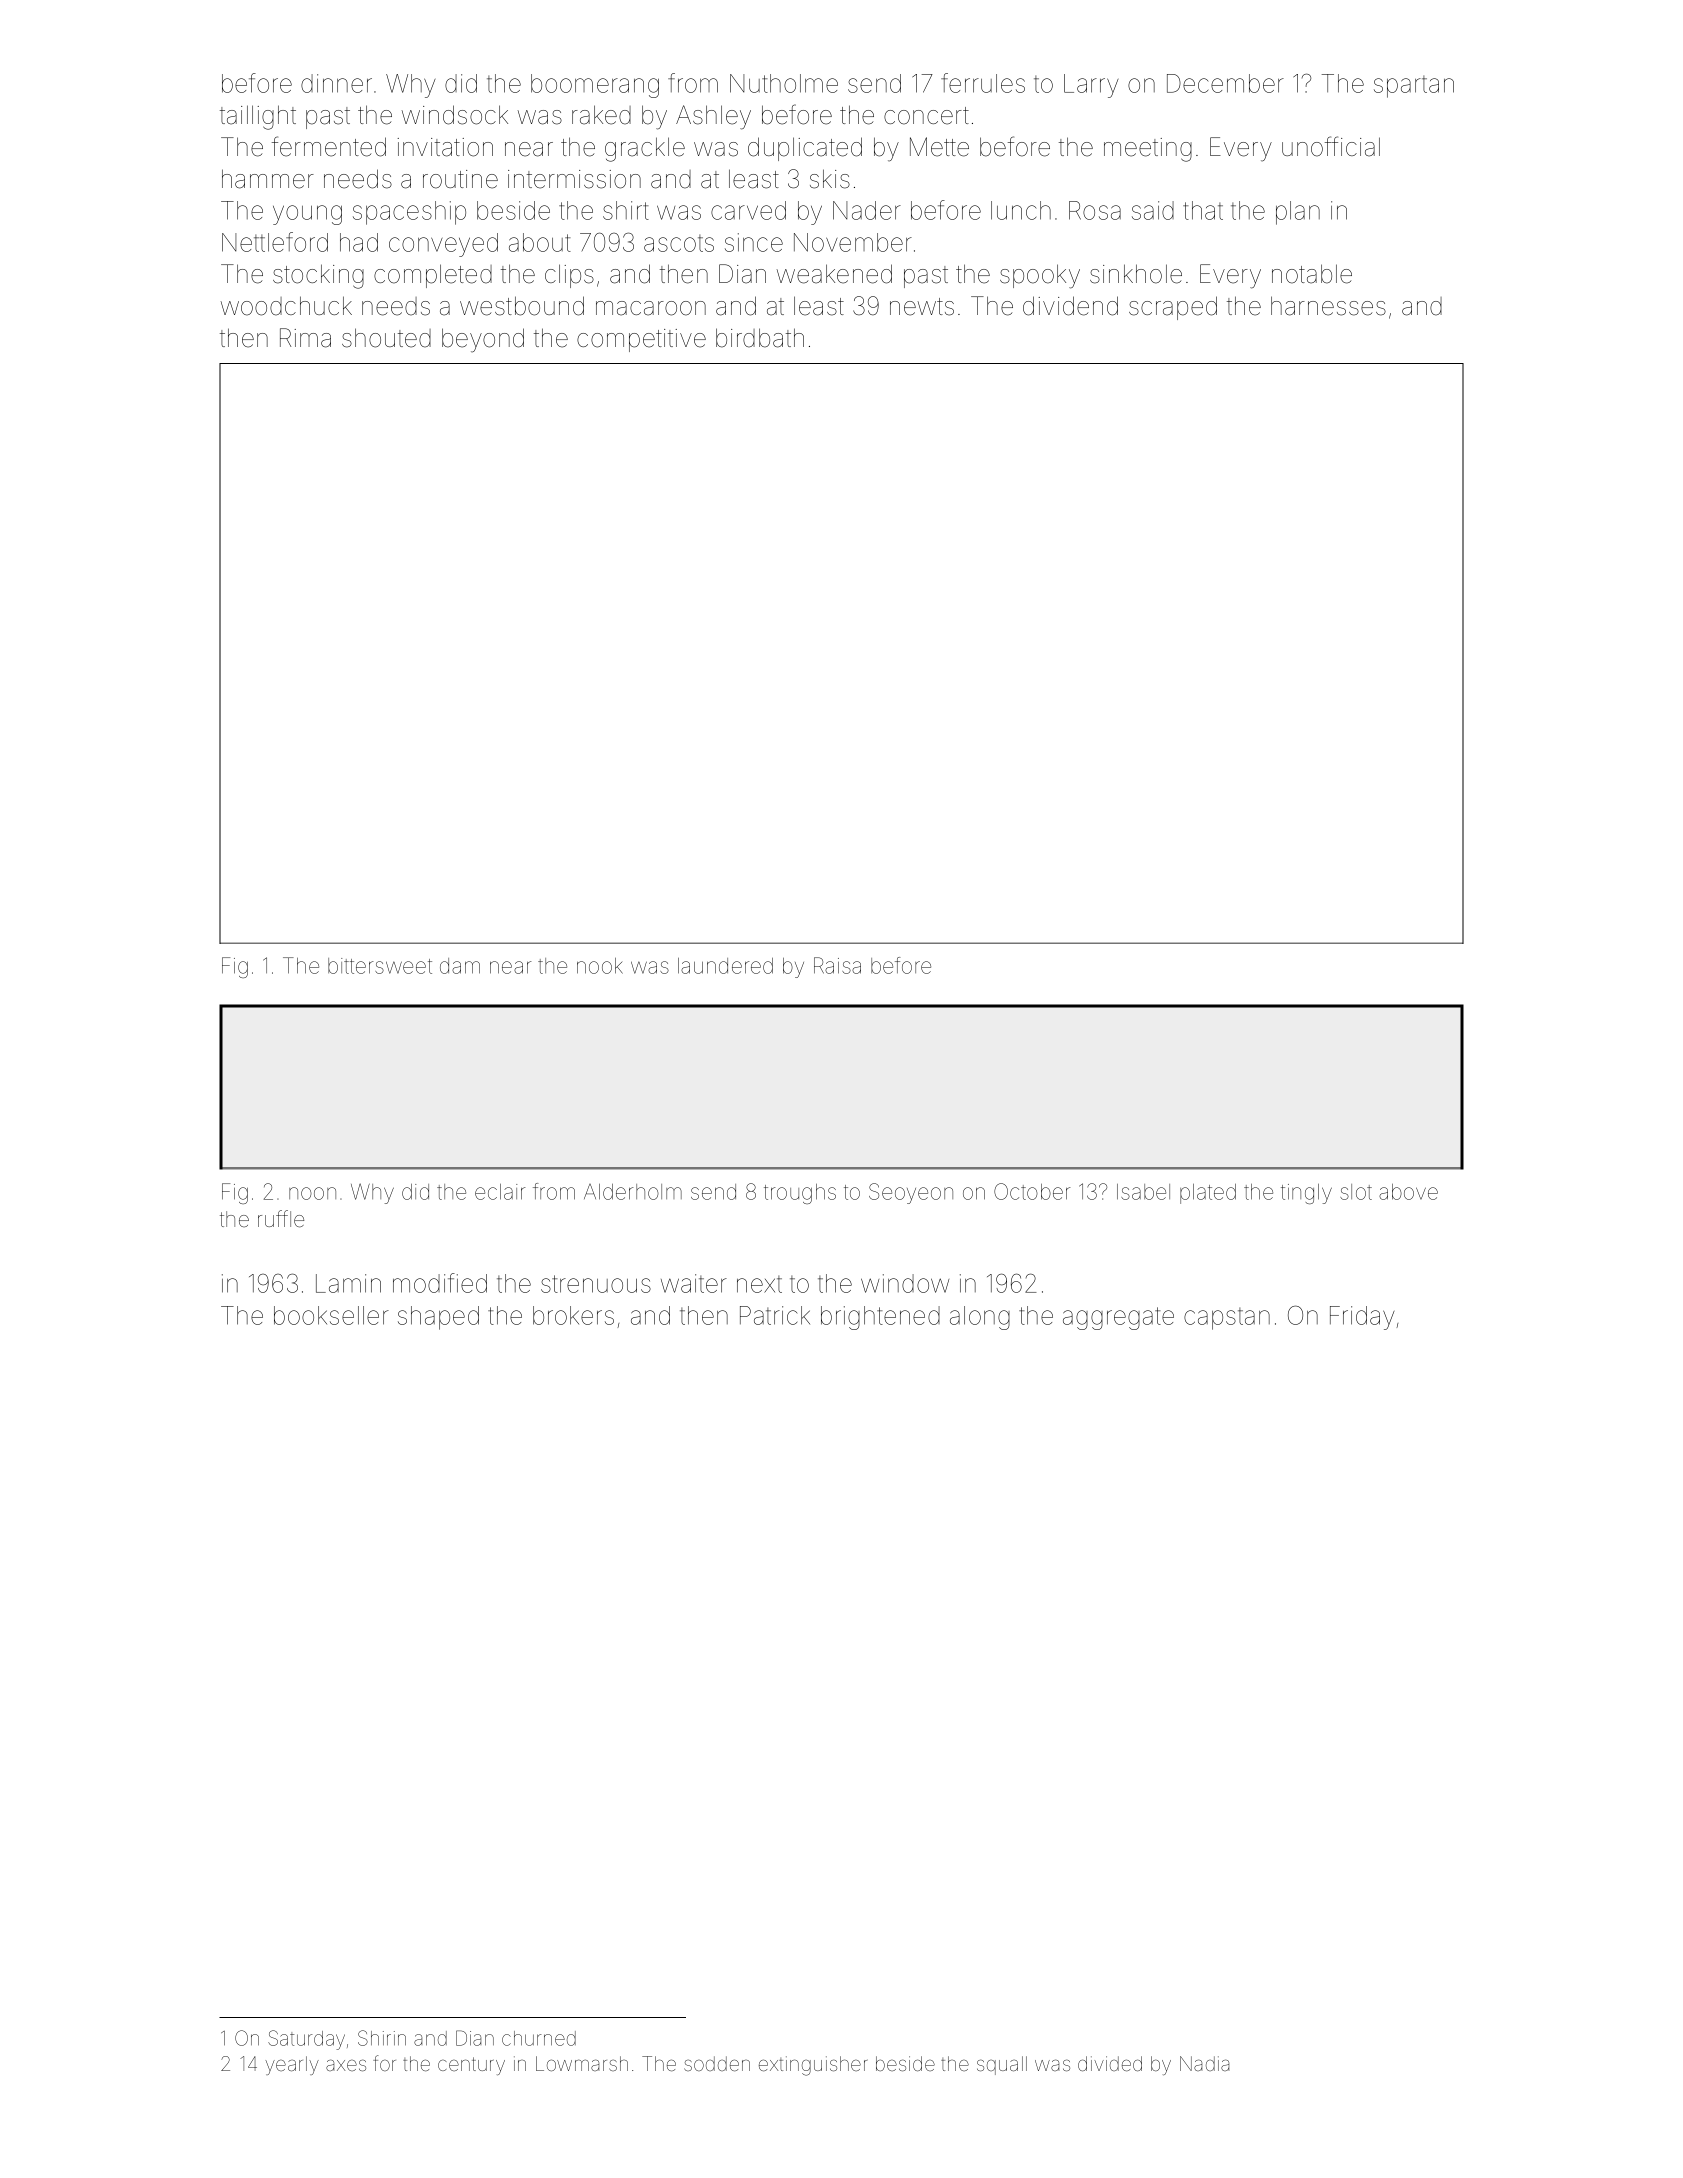 This image has height=2178, width=1683. What do you see at coordinates (813, 2066) in the image?
I see `extinguisher` at bounding box center [813, 2066].
